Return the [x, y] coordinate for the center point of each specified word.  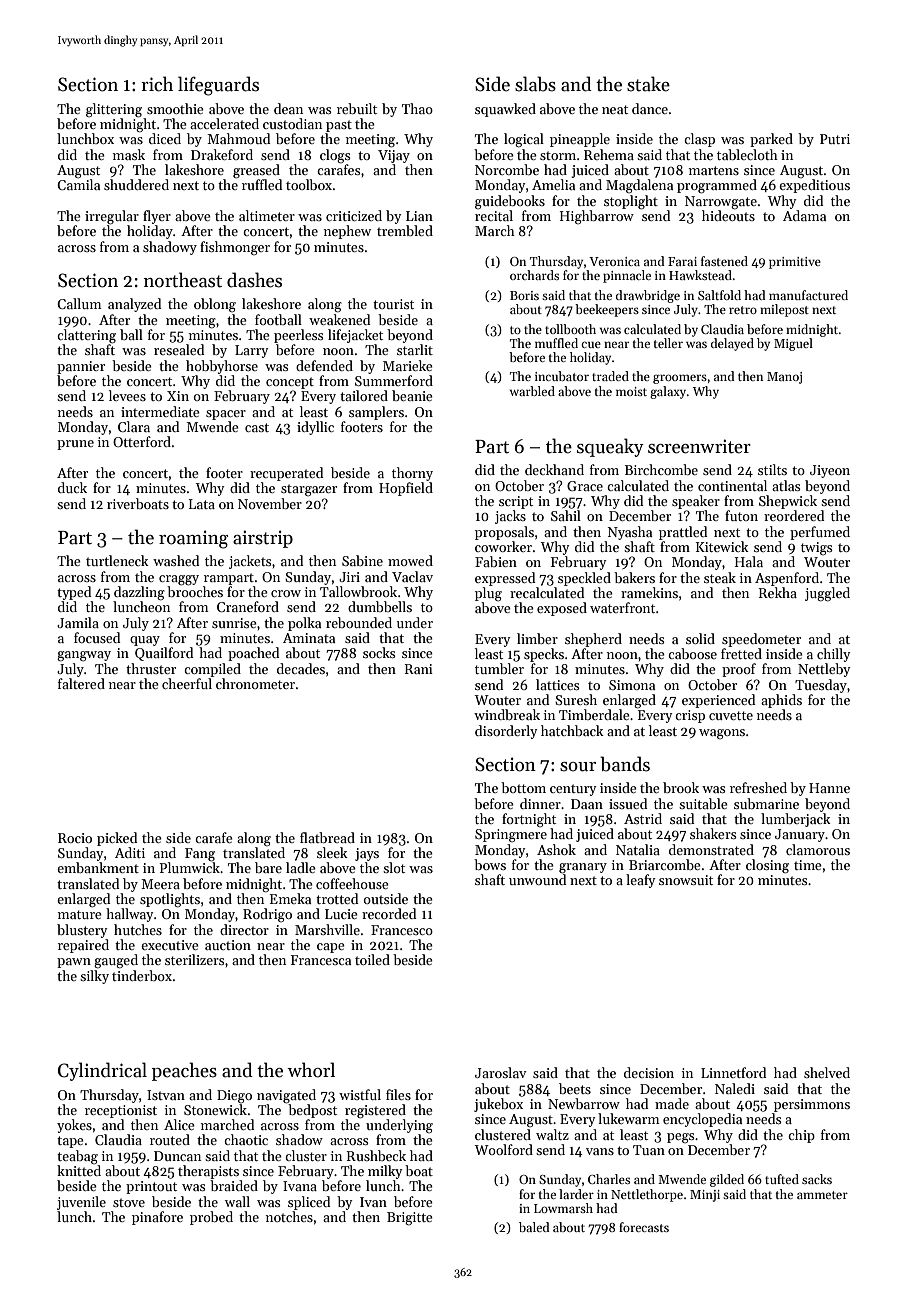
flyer [157, 217]
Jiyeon [830, 471]
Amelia [553, 184]
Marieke [408, 365]
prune [75, 445]
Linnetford [733, 1072]
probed [211, 1218]
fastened [724, 261]
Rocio [75, 838]
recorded [389, 913]
